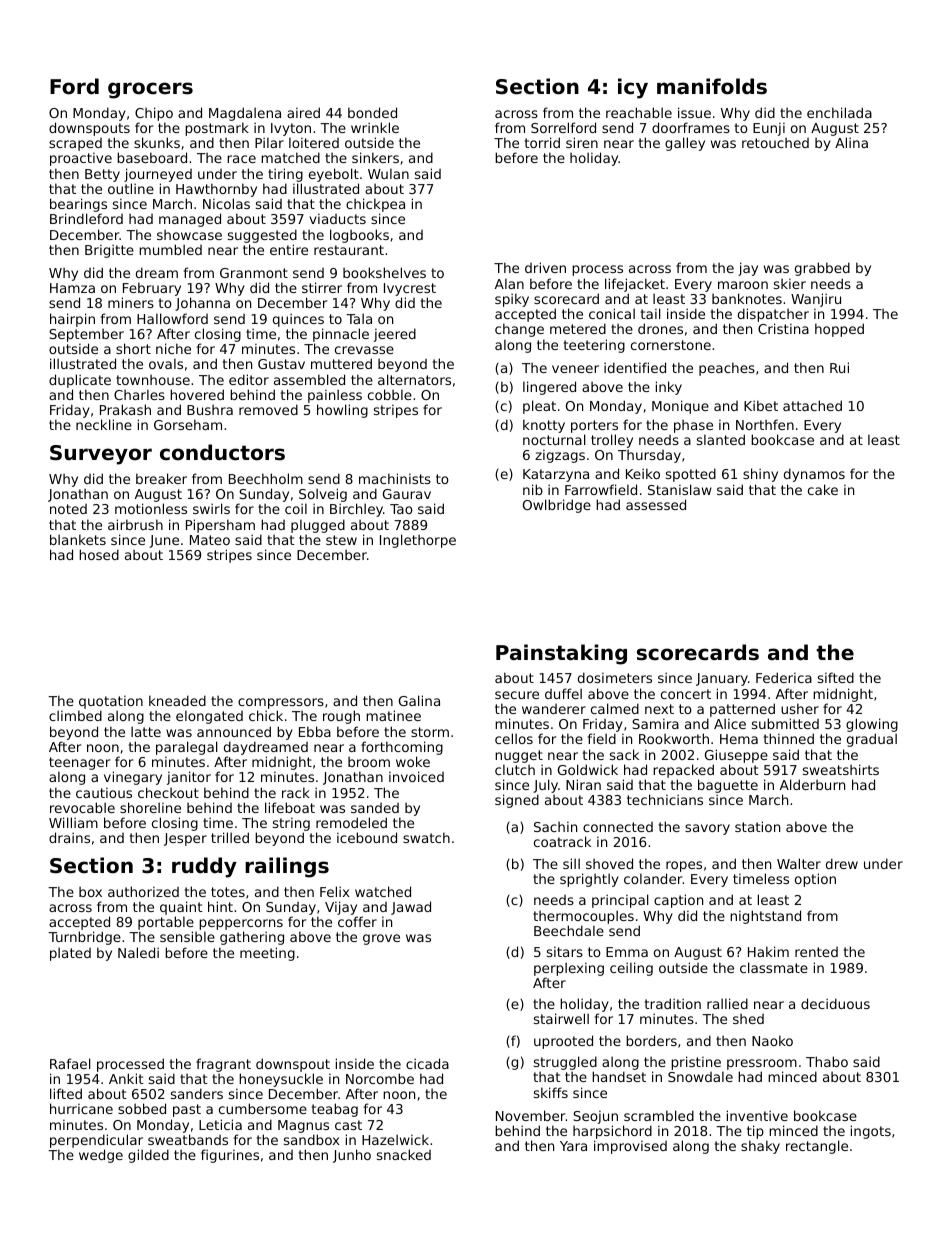  What do you see at coordinates (210, 409) in the document?
I see `Bushra` at bounding box center [210, 409].
